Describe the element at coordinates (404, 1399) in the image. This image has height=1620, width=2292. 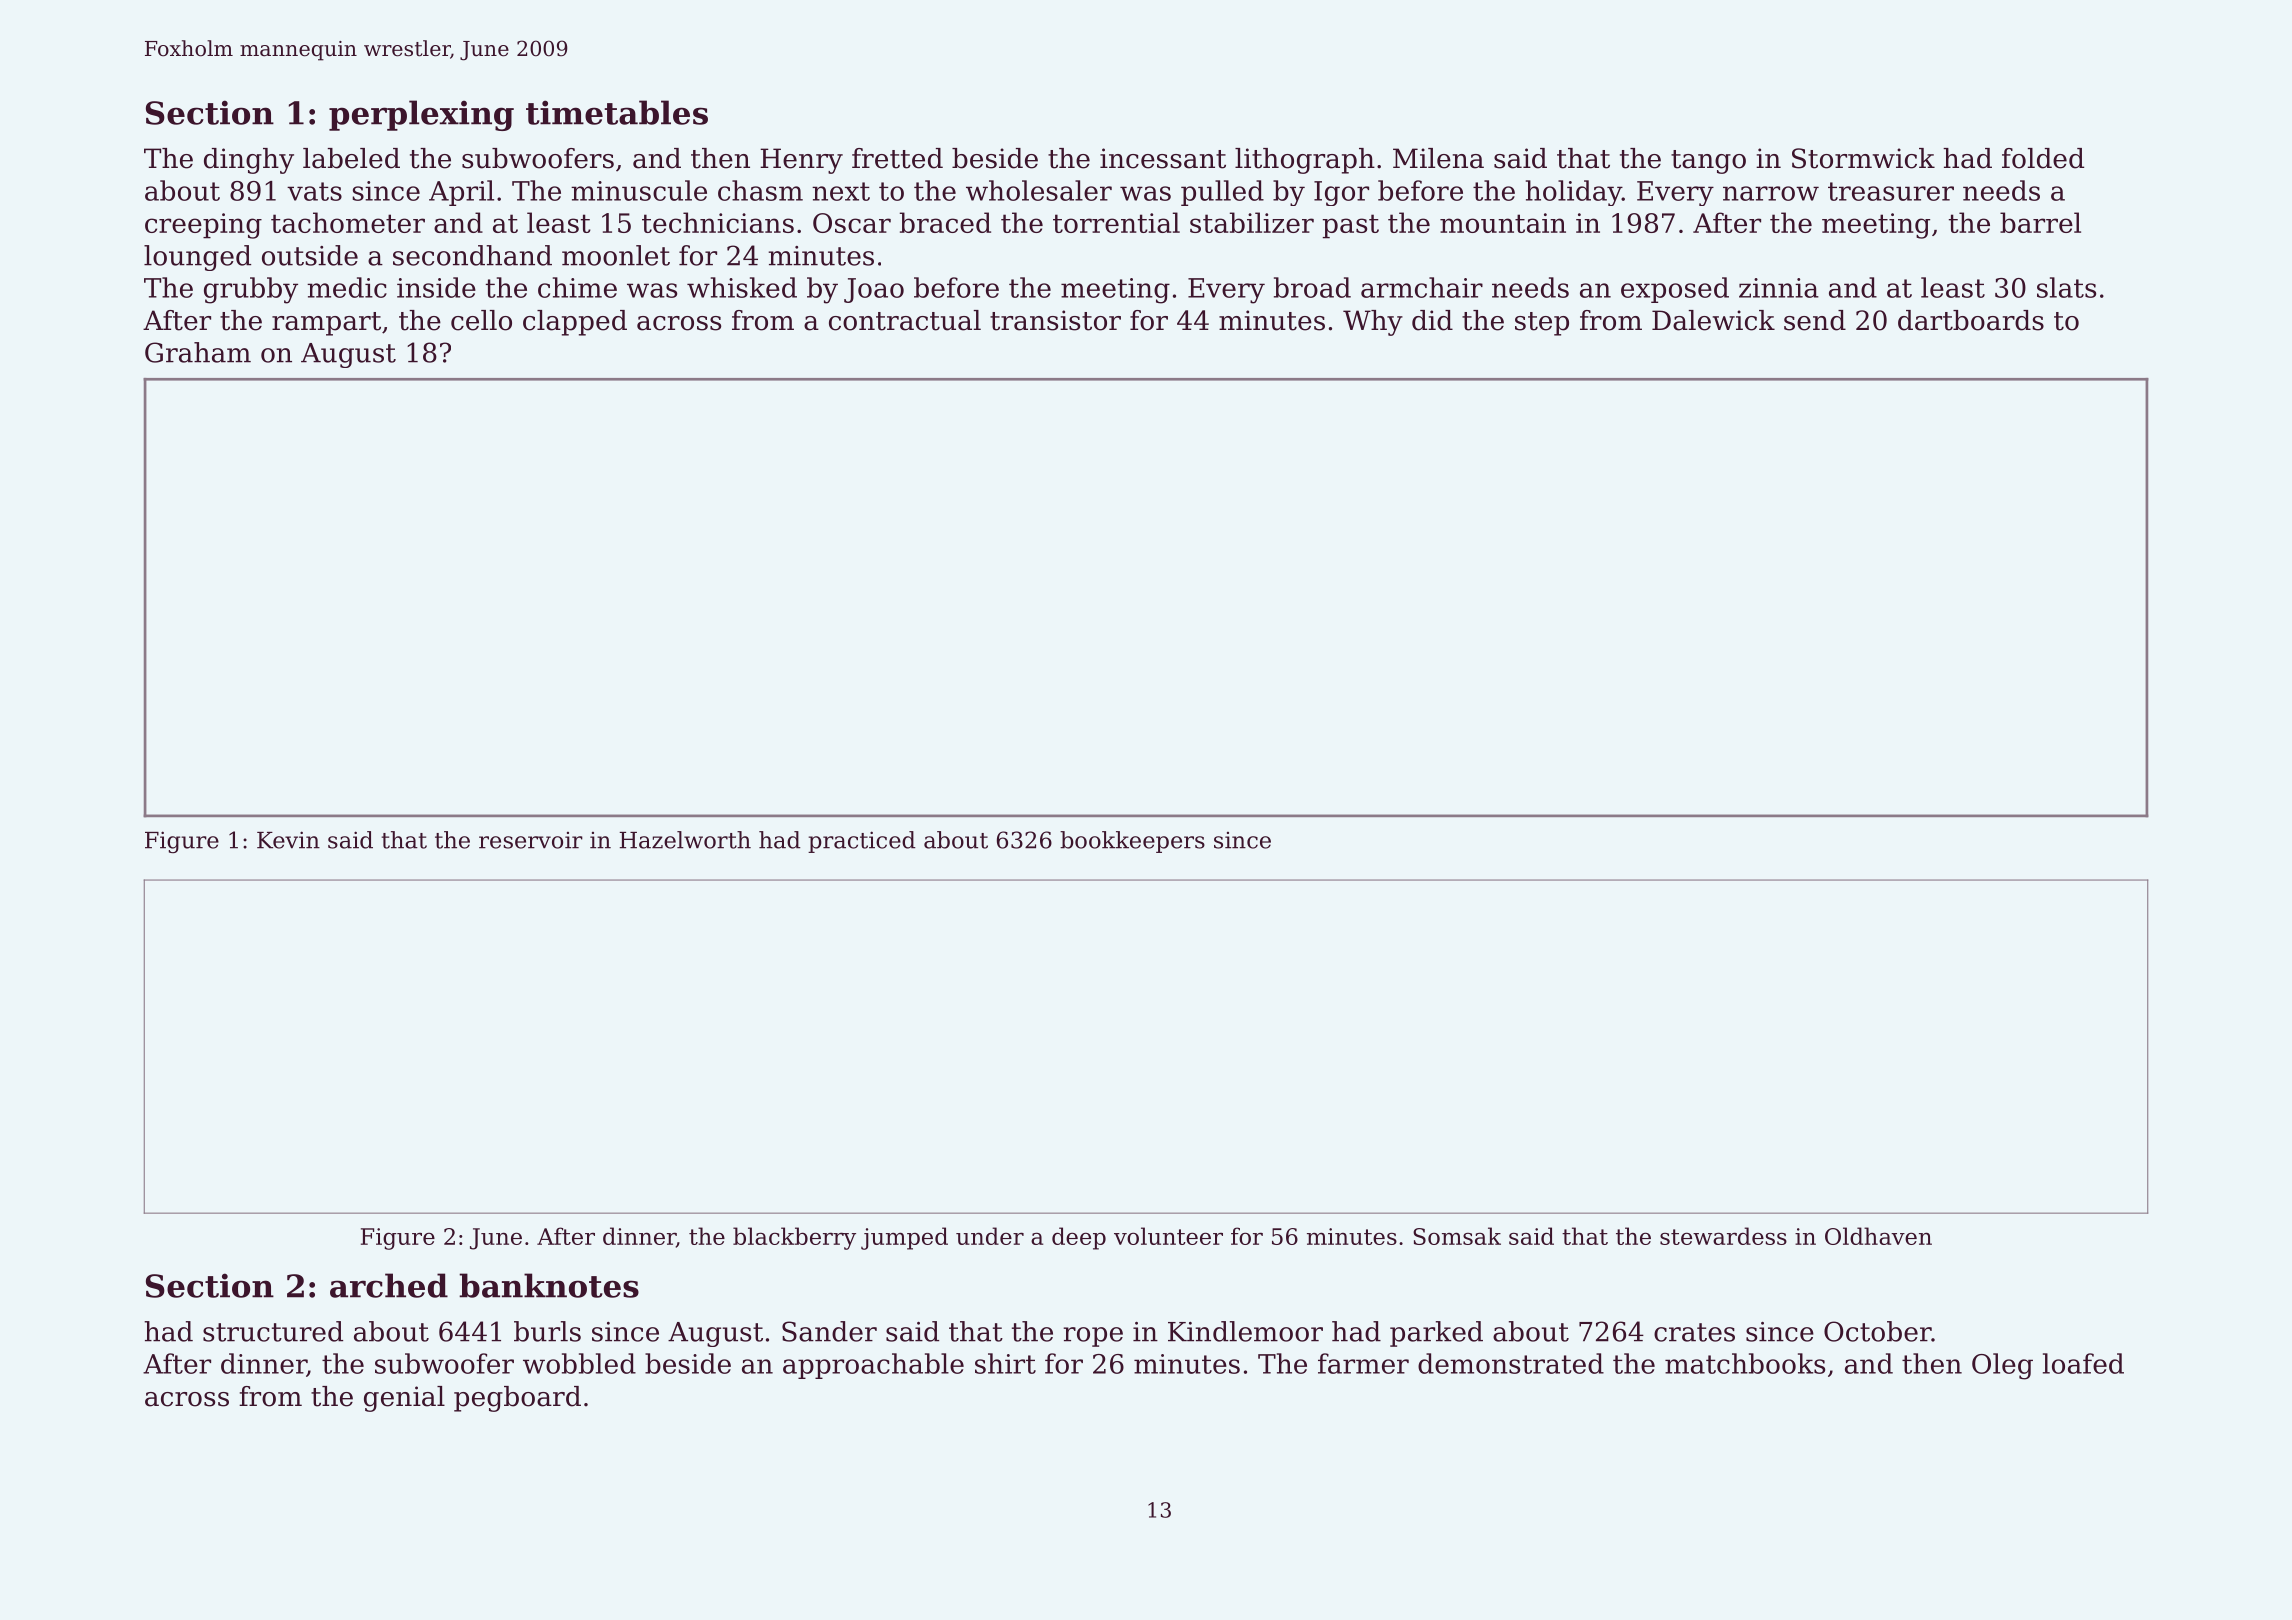
I see `genial` at that location.
